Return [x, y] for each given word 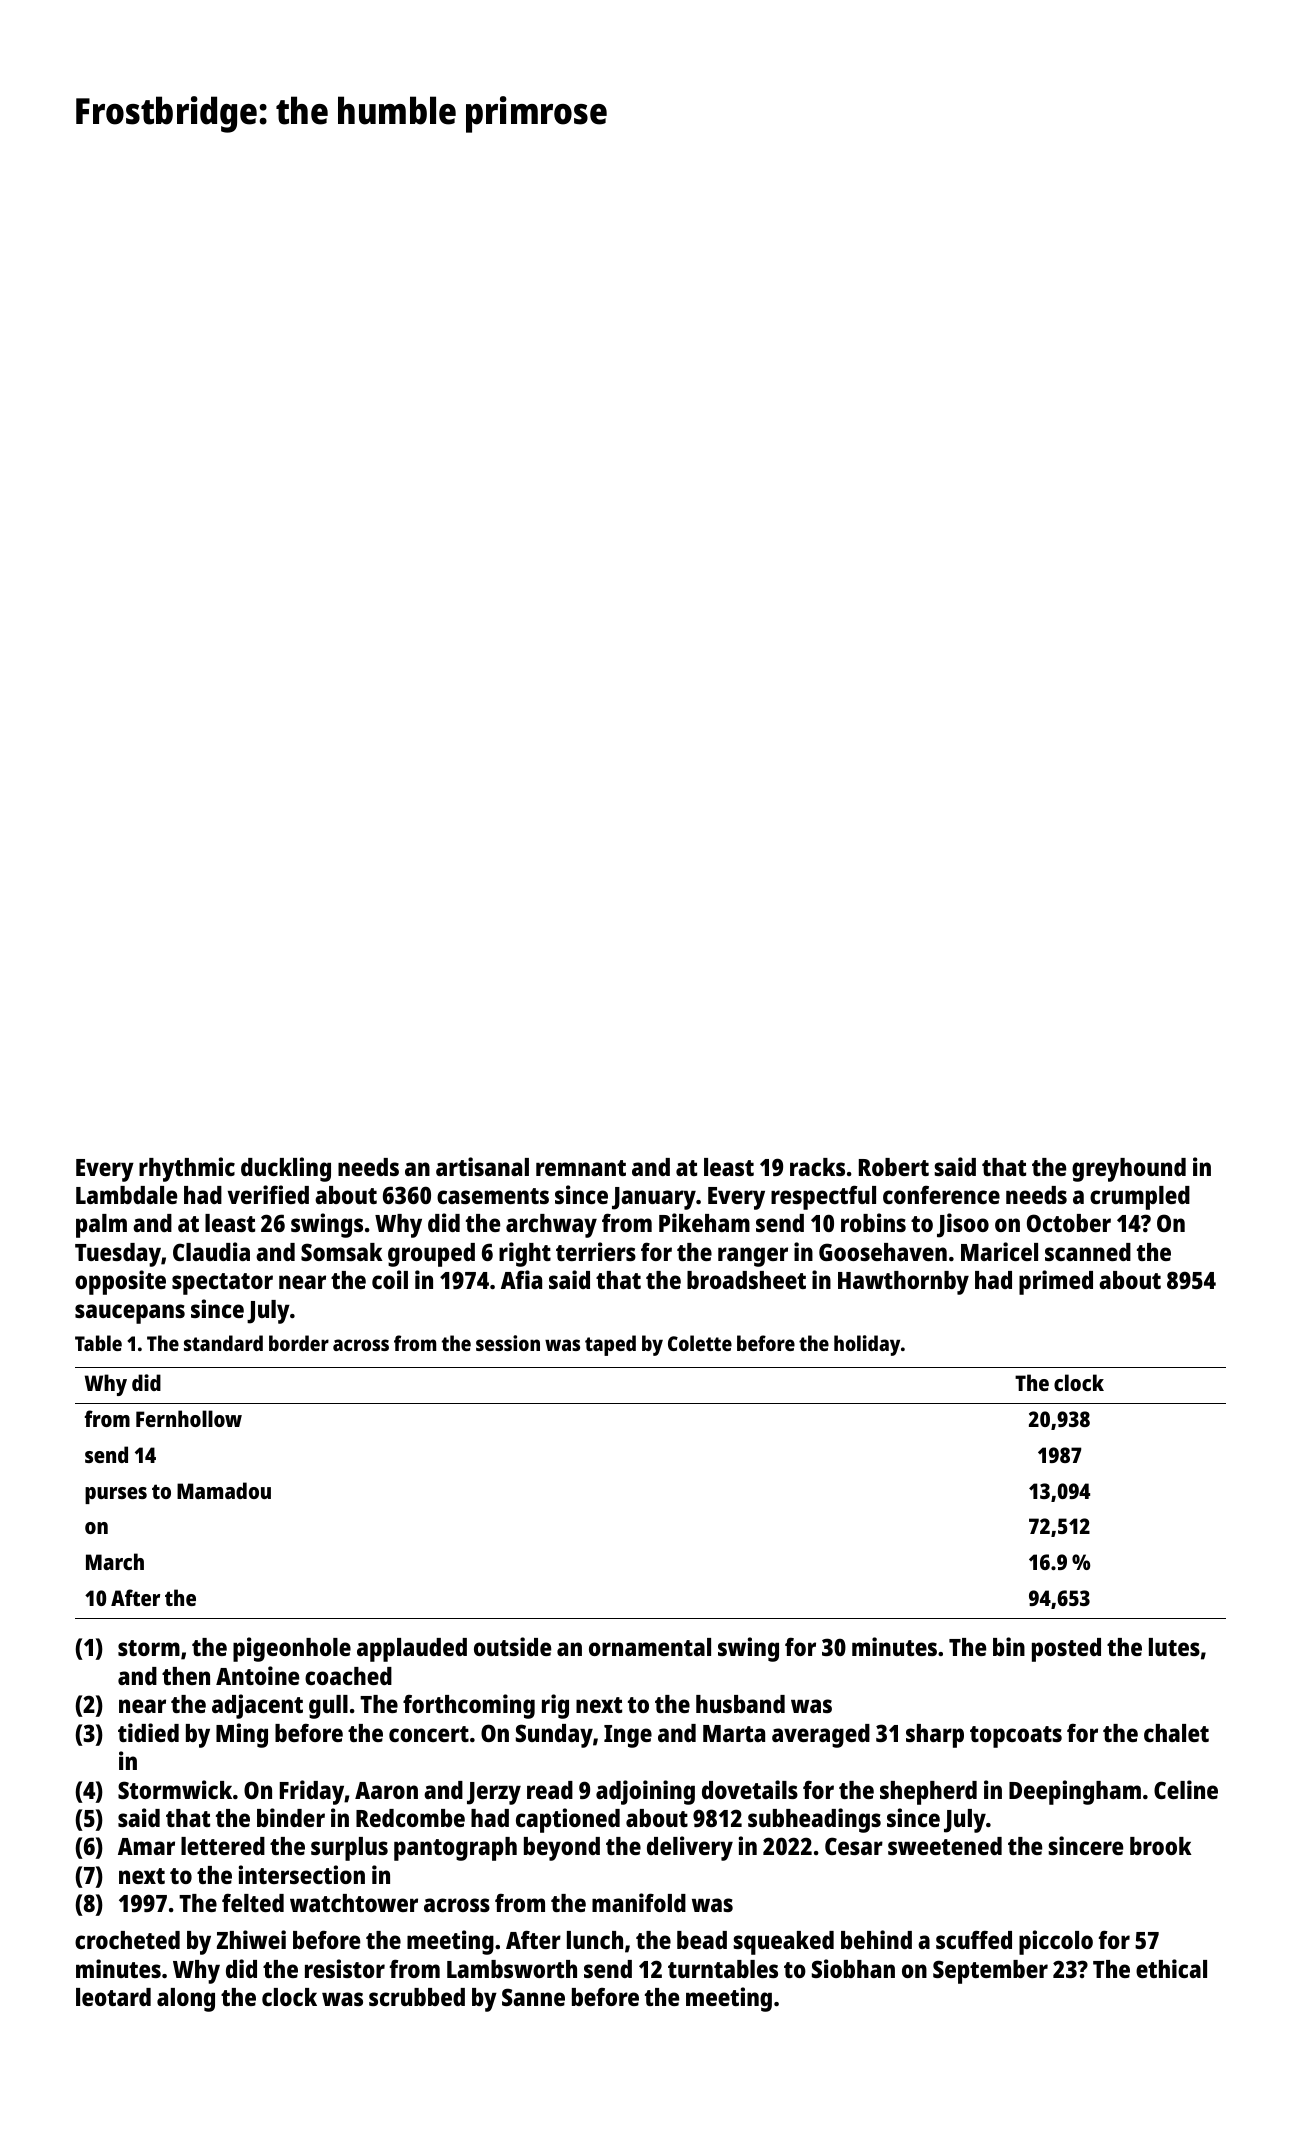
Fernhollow [189, 1418]
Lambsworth [512, 1969]
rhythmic [187, 1169]
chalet [1176, 1733]
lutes [1174, 1647]
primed [1056, 1282]
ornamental [650, 1647]
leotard [113, 1997]
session [508, 1343]
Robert [894, 1167]
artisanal [482, 1166]
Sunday [554, 1736]
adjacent [257, 1706]
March [115, 1561]
